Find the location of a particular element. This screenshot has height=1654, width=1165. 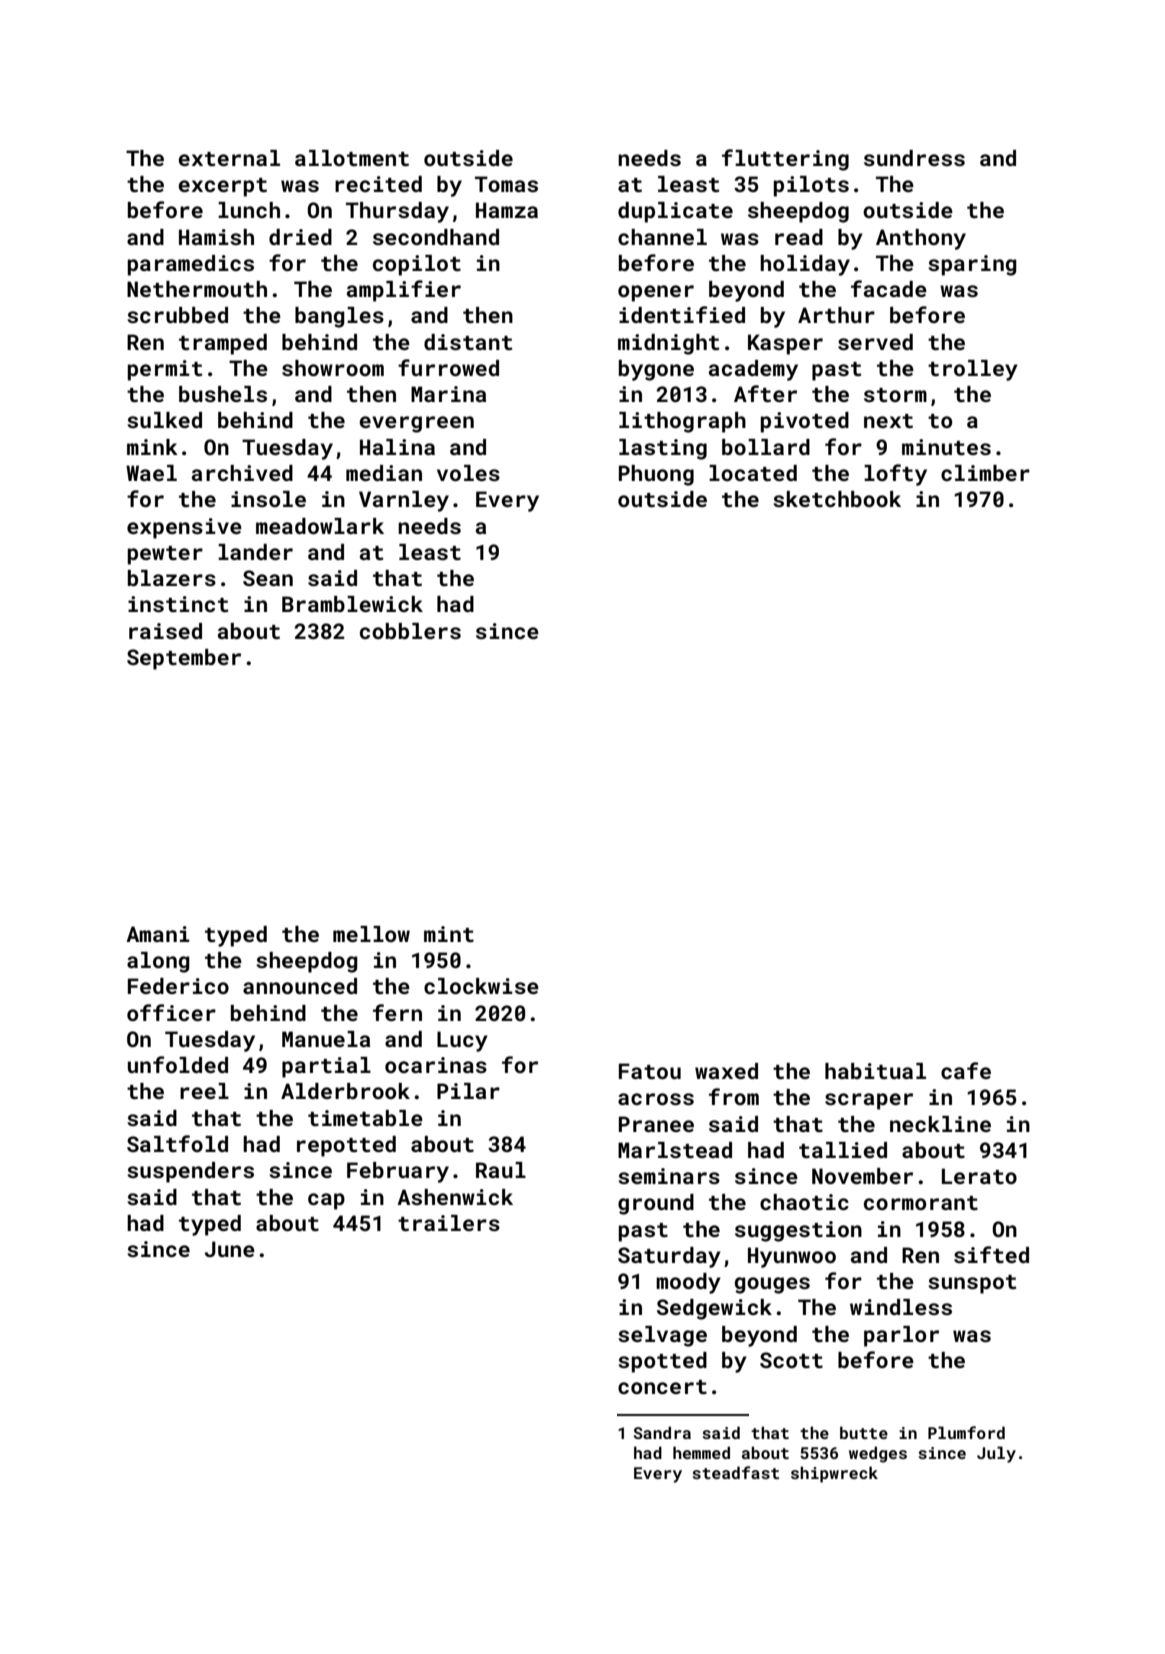

Pilar is located at coordinates (468, 1091).
